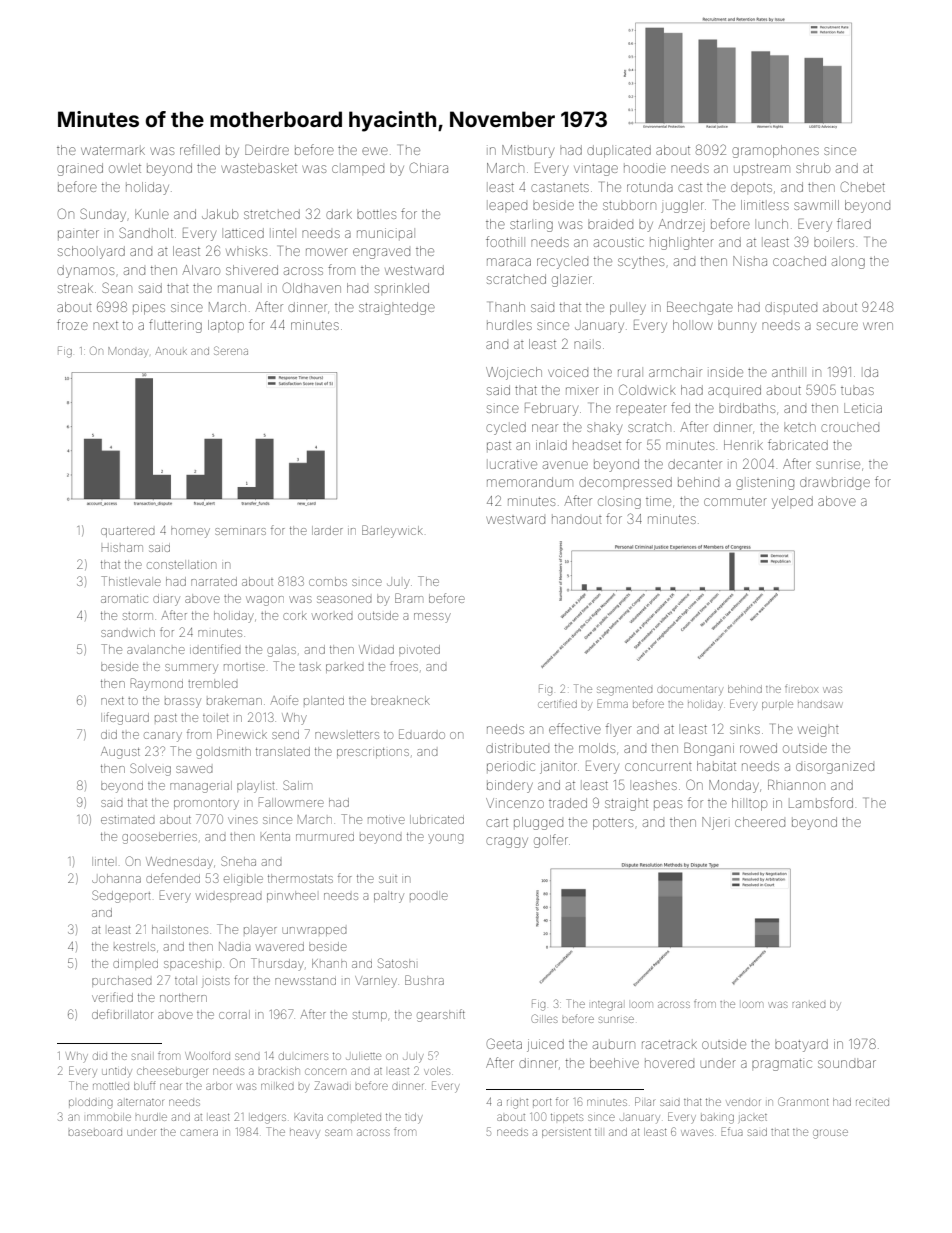 The height and width of the document is (1233, 952). I want to click on Chebet, so click(863, 186).
